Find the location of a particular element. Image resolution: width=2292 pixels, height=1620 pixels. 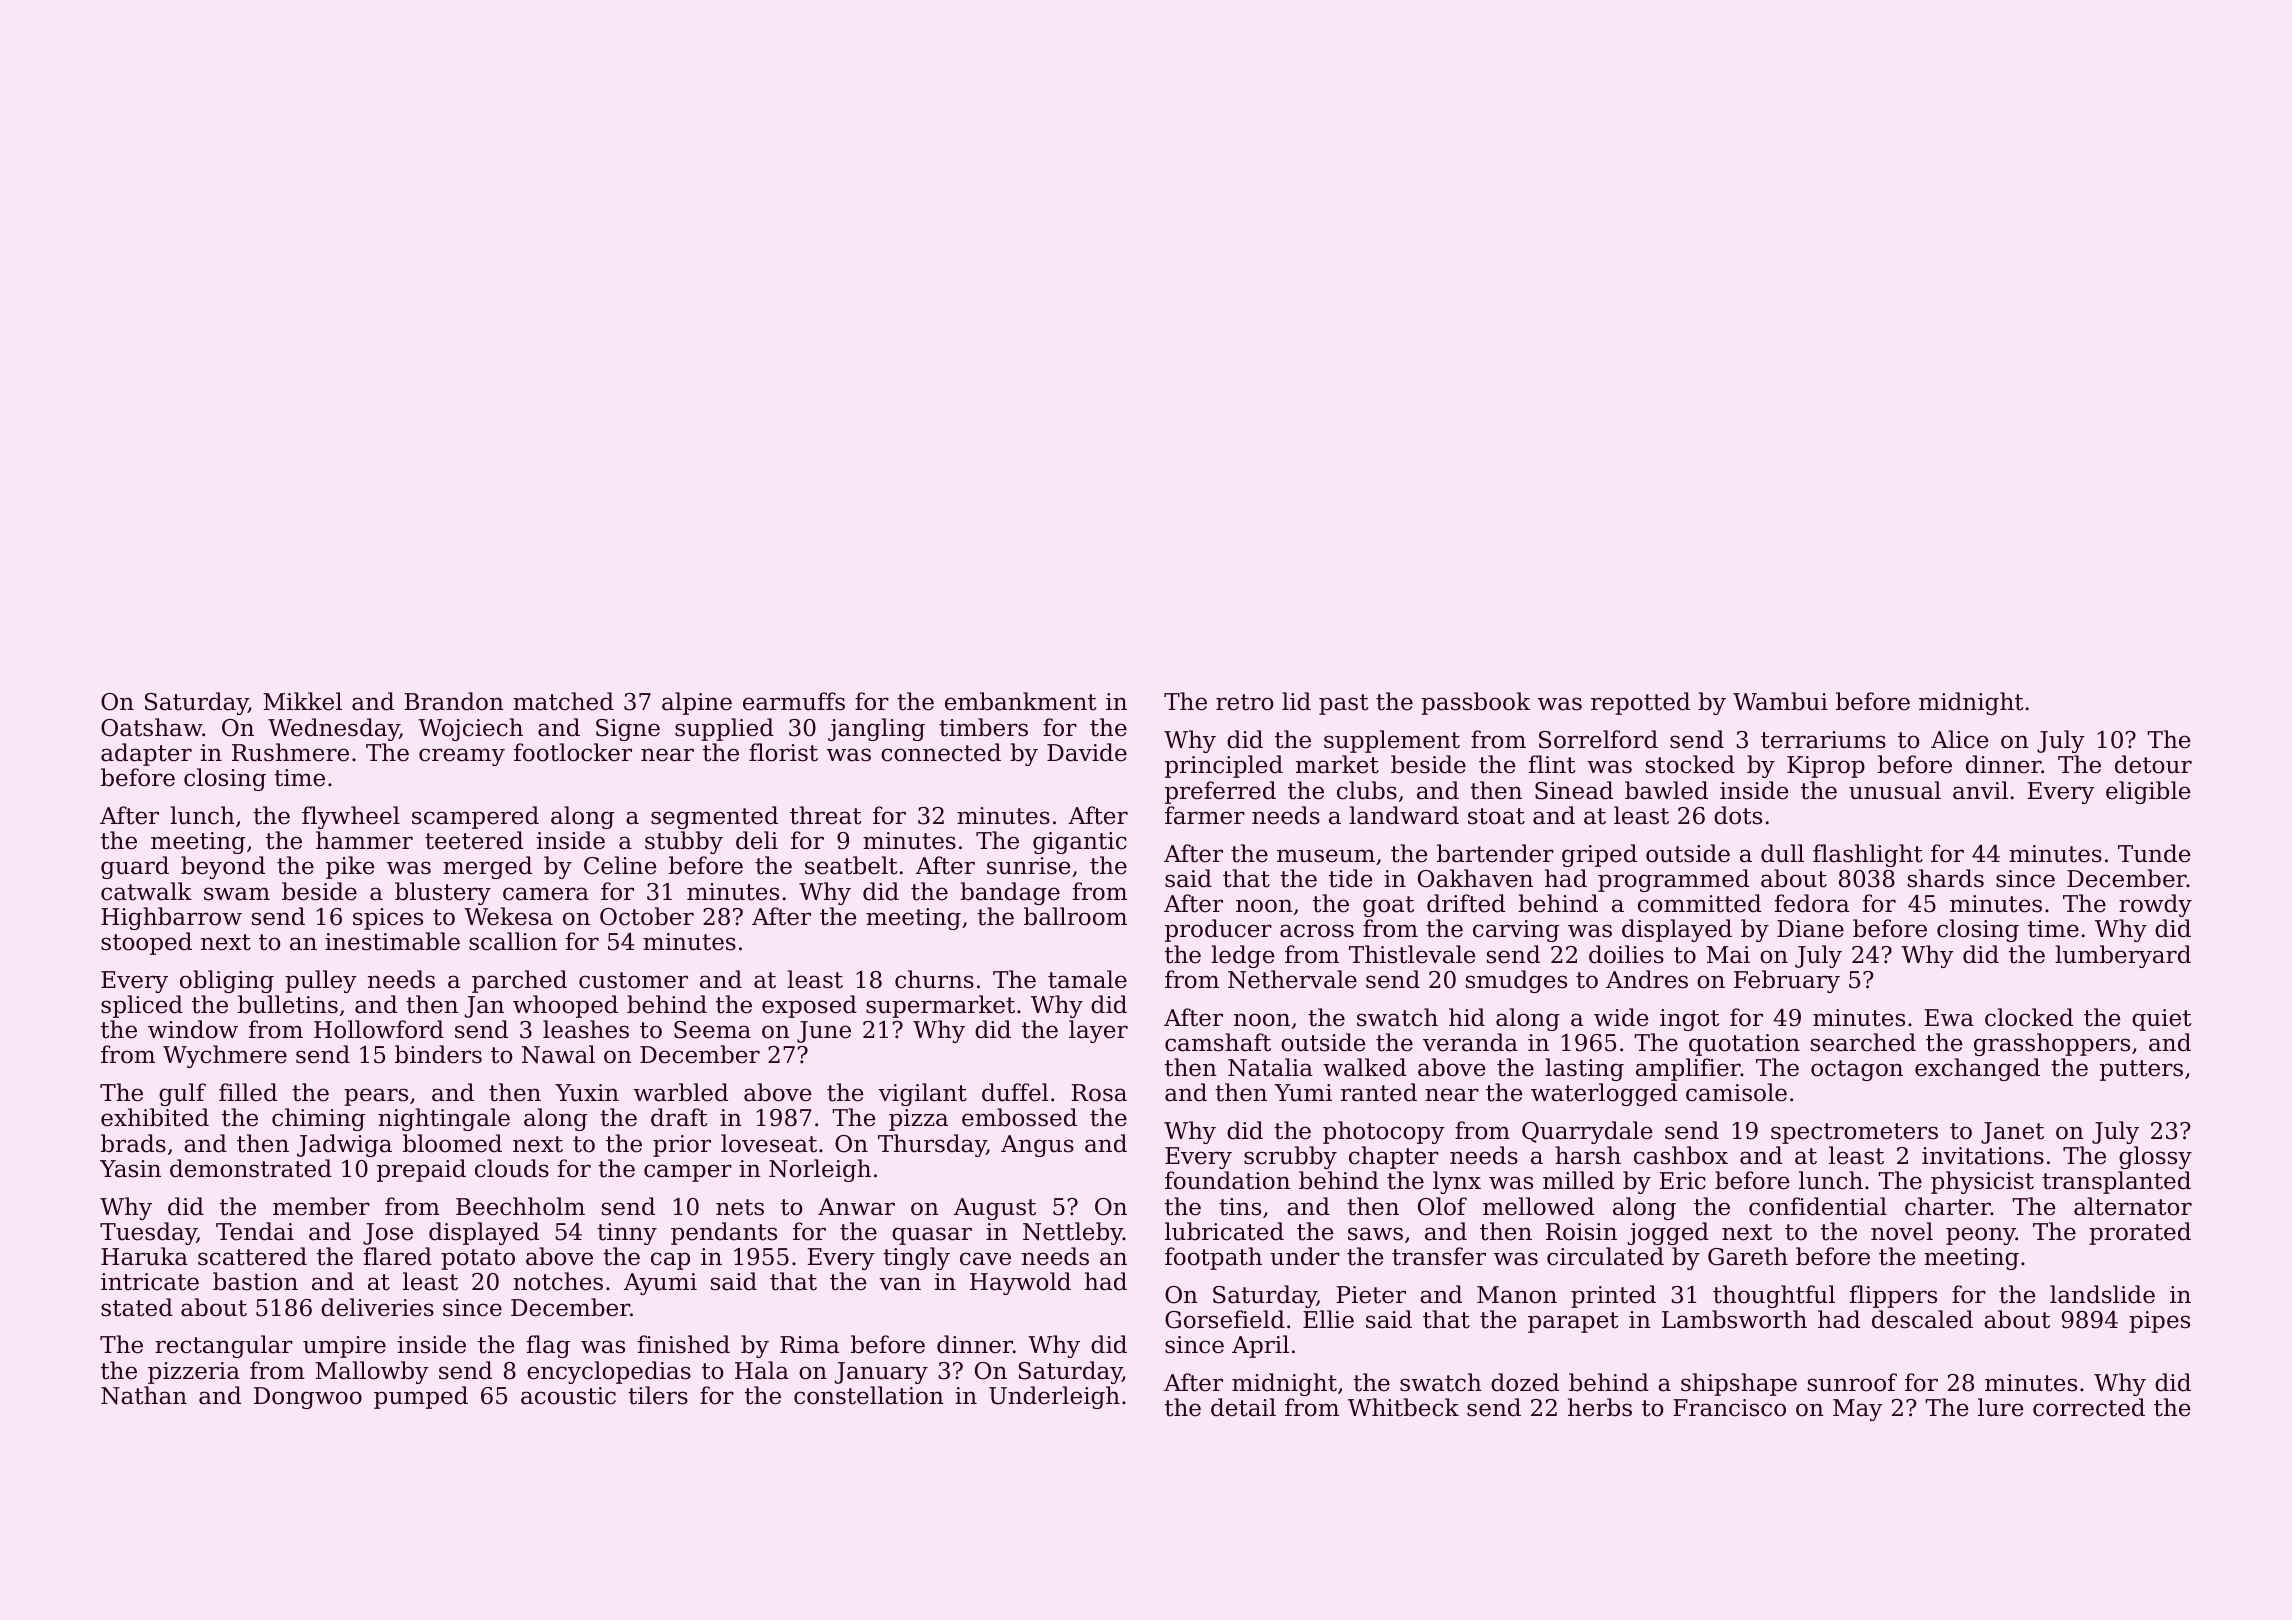

embankment is located at coordinates (1020, 701).
